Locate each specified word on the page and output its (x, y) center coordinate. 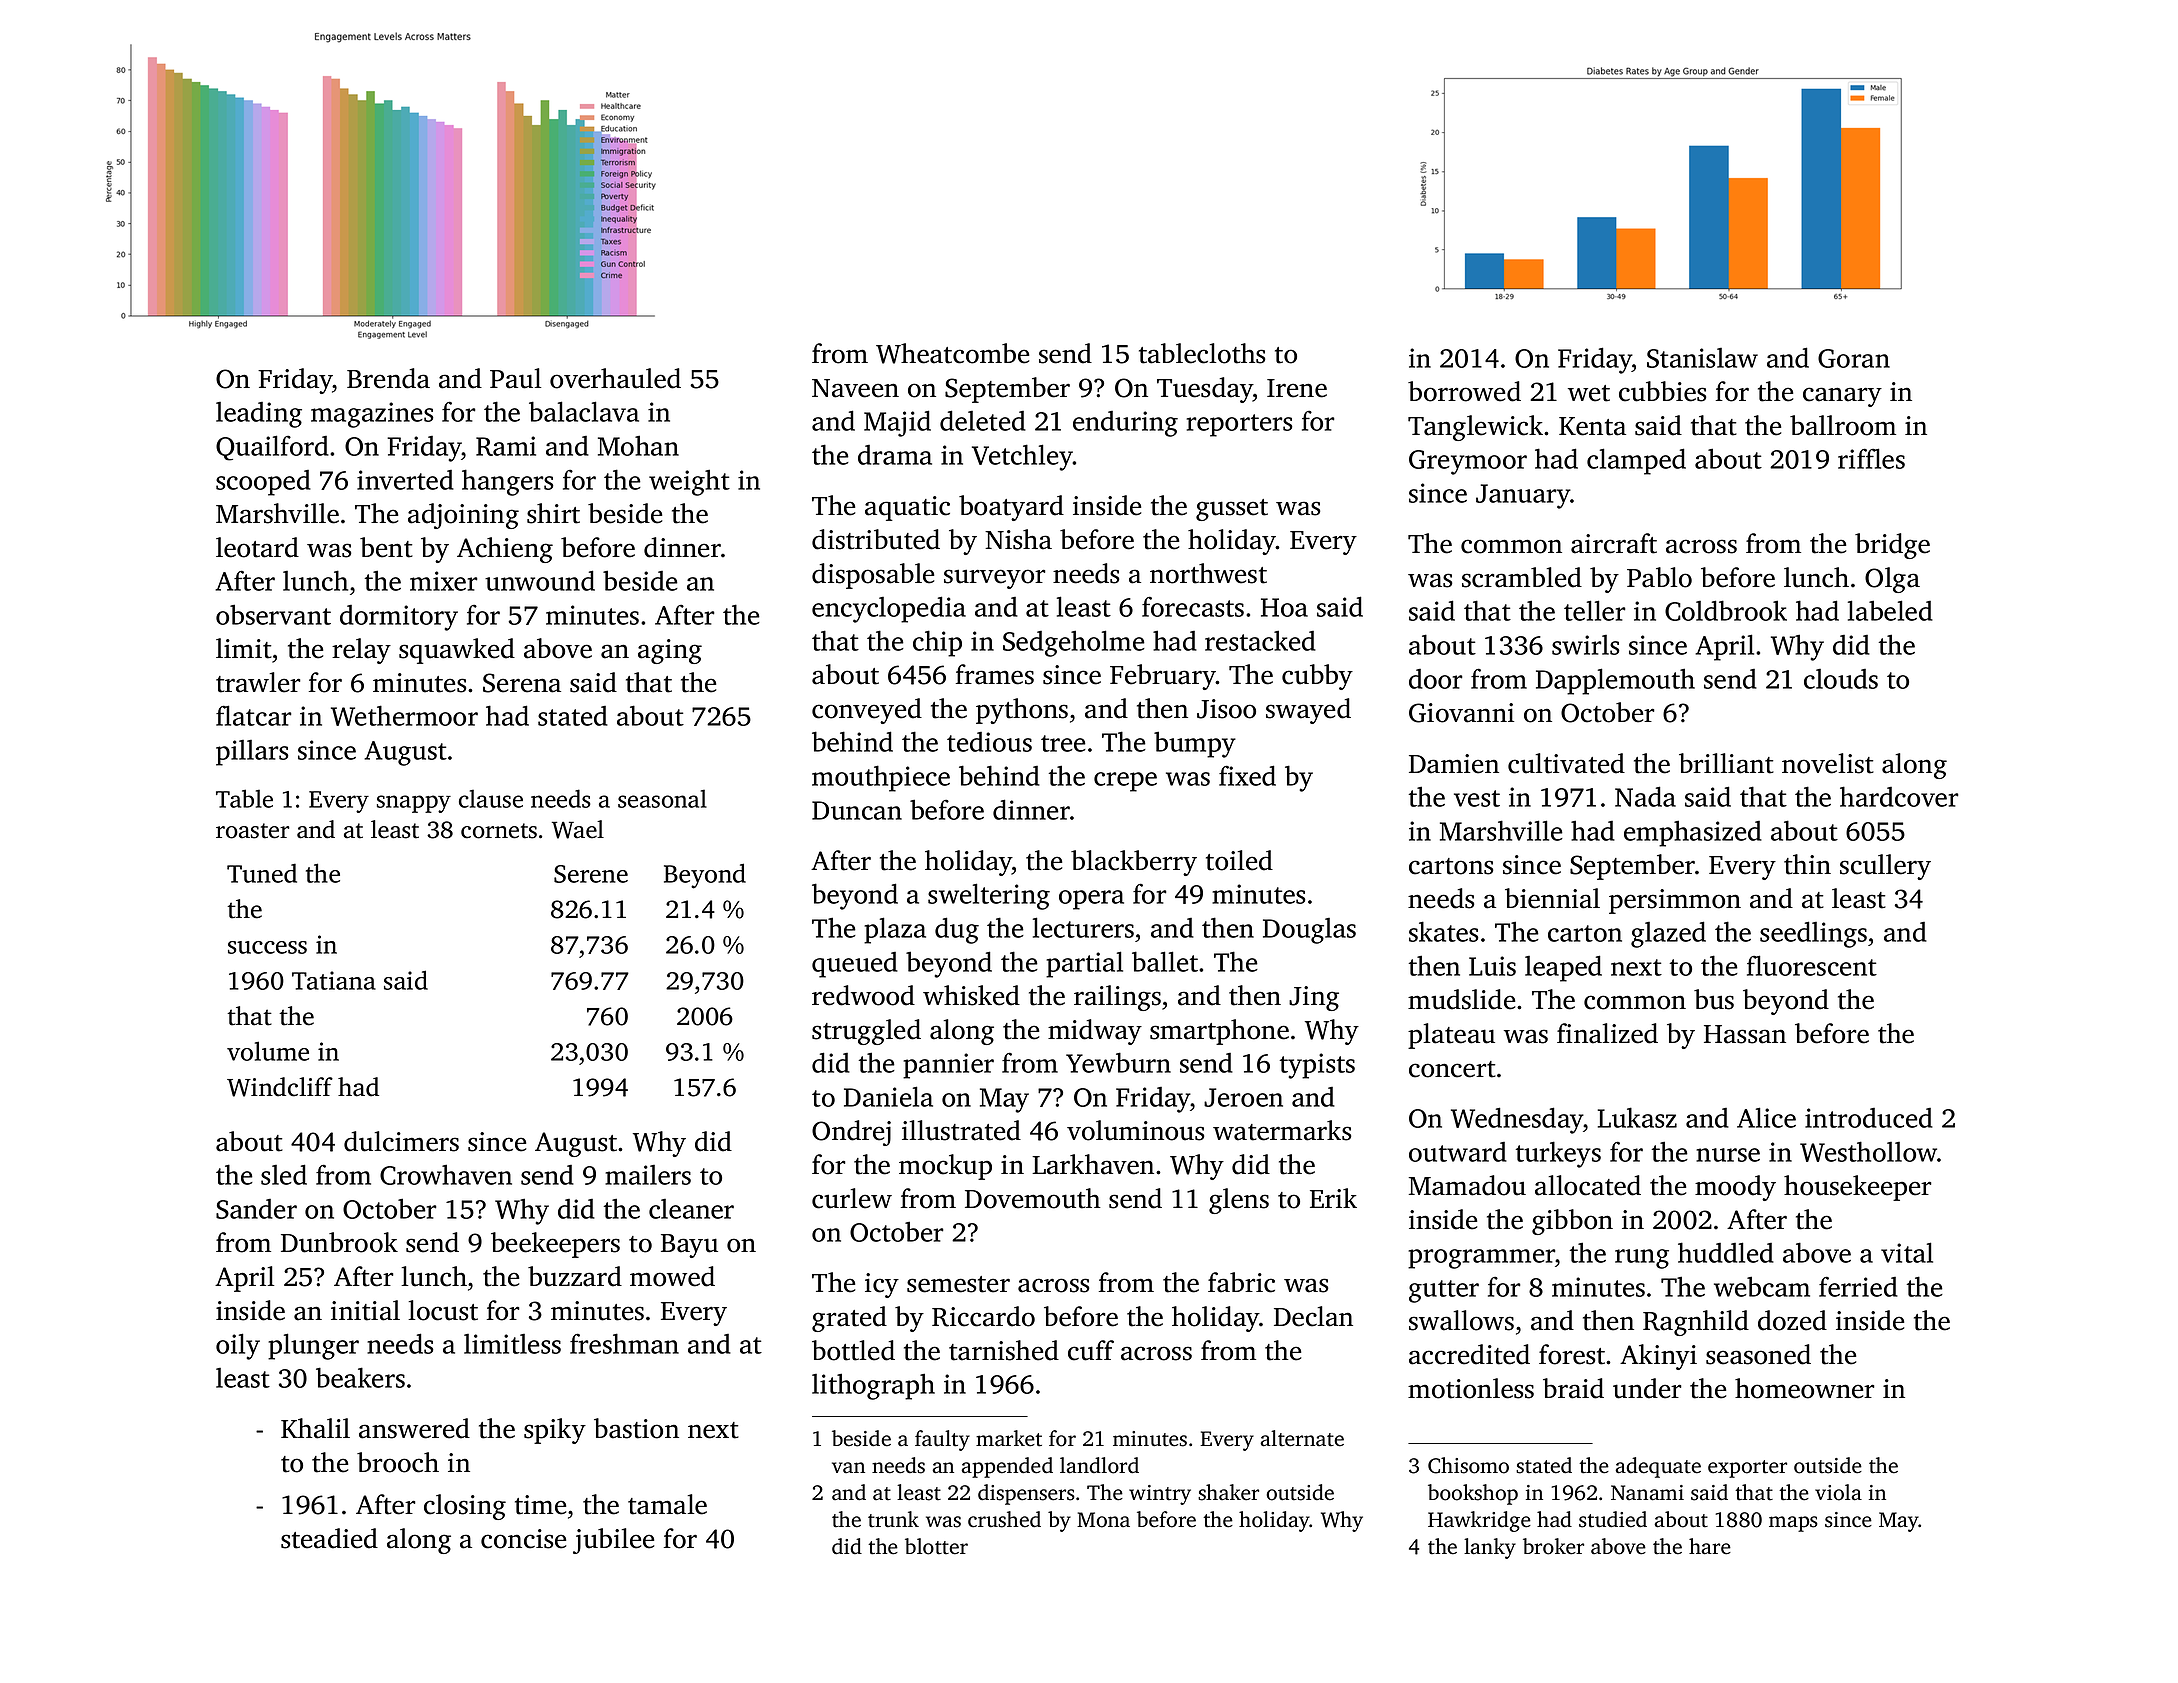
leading (259, 415)
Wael (578, 829)
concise (523, 1539)
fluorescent (1812, 965)
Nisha (1018, 539)
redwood (863, 995)
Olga (1892, 580)
